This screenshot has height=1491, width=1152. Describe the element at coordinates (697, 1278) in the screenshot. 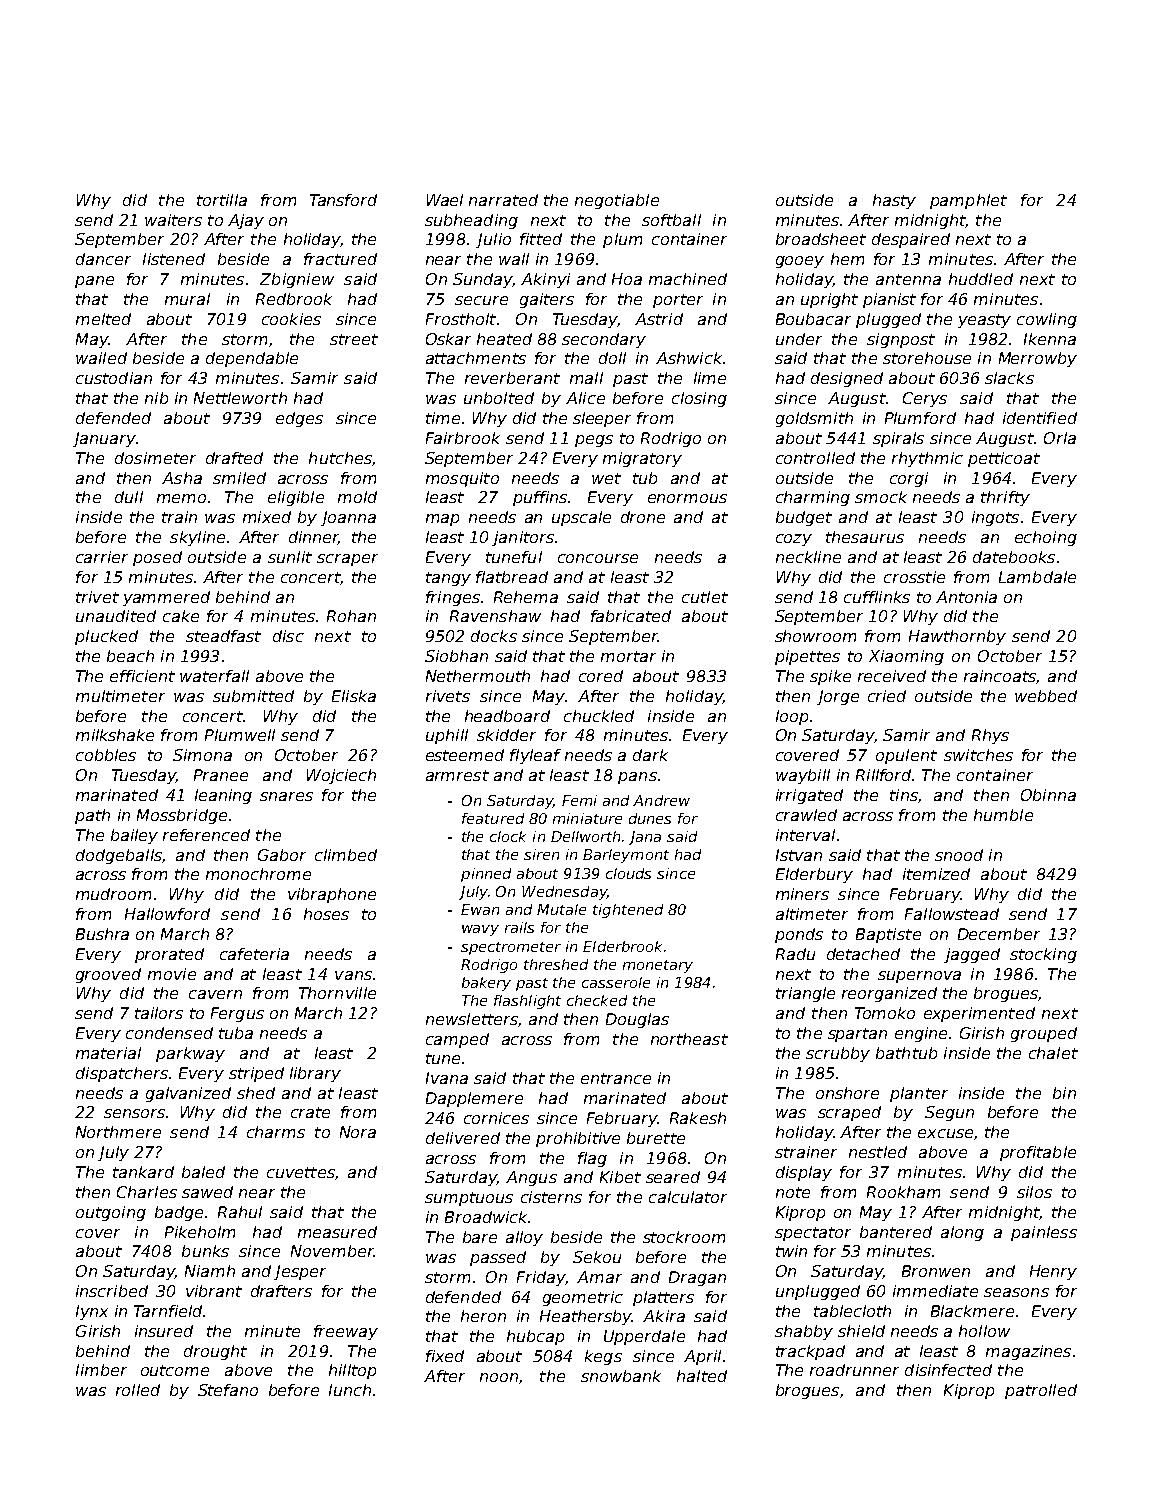

I see `Dragan` at that location.
